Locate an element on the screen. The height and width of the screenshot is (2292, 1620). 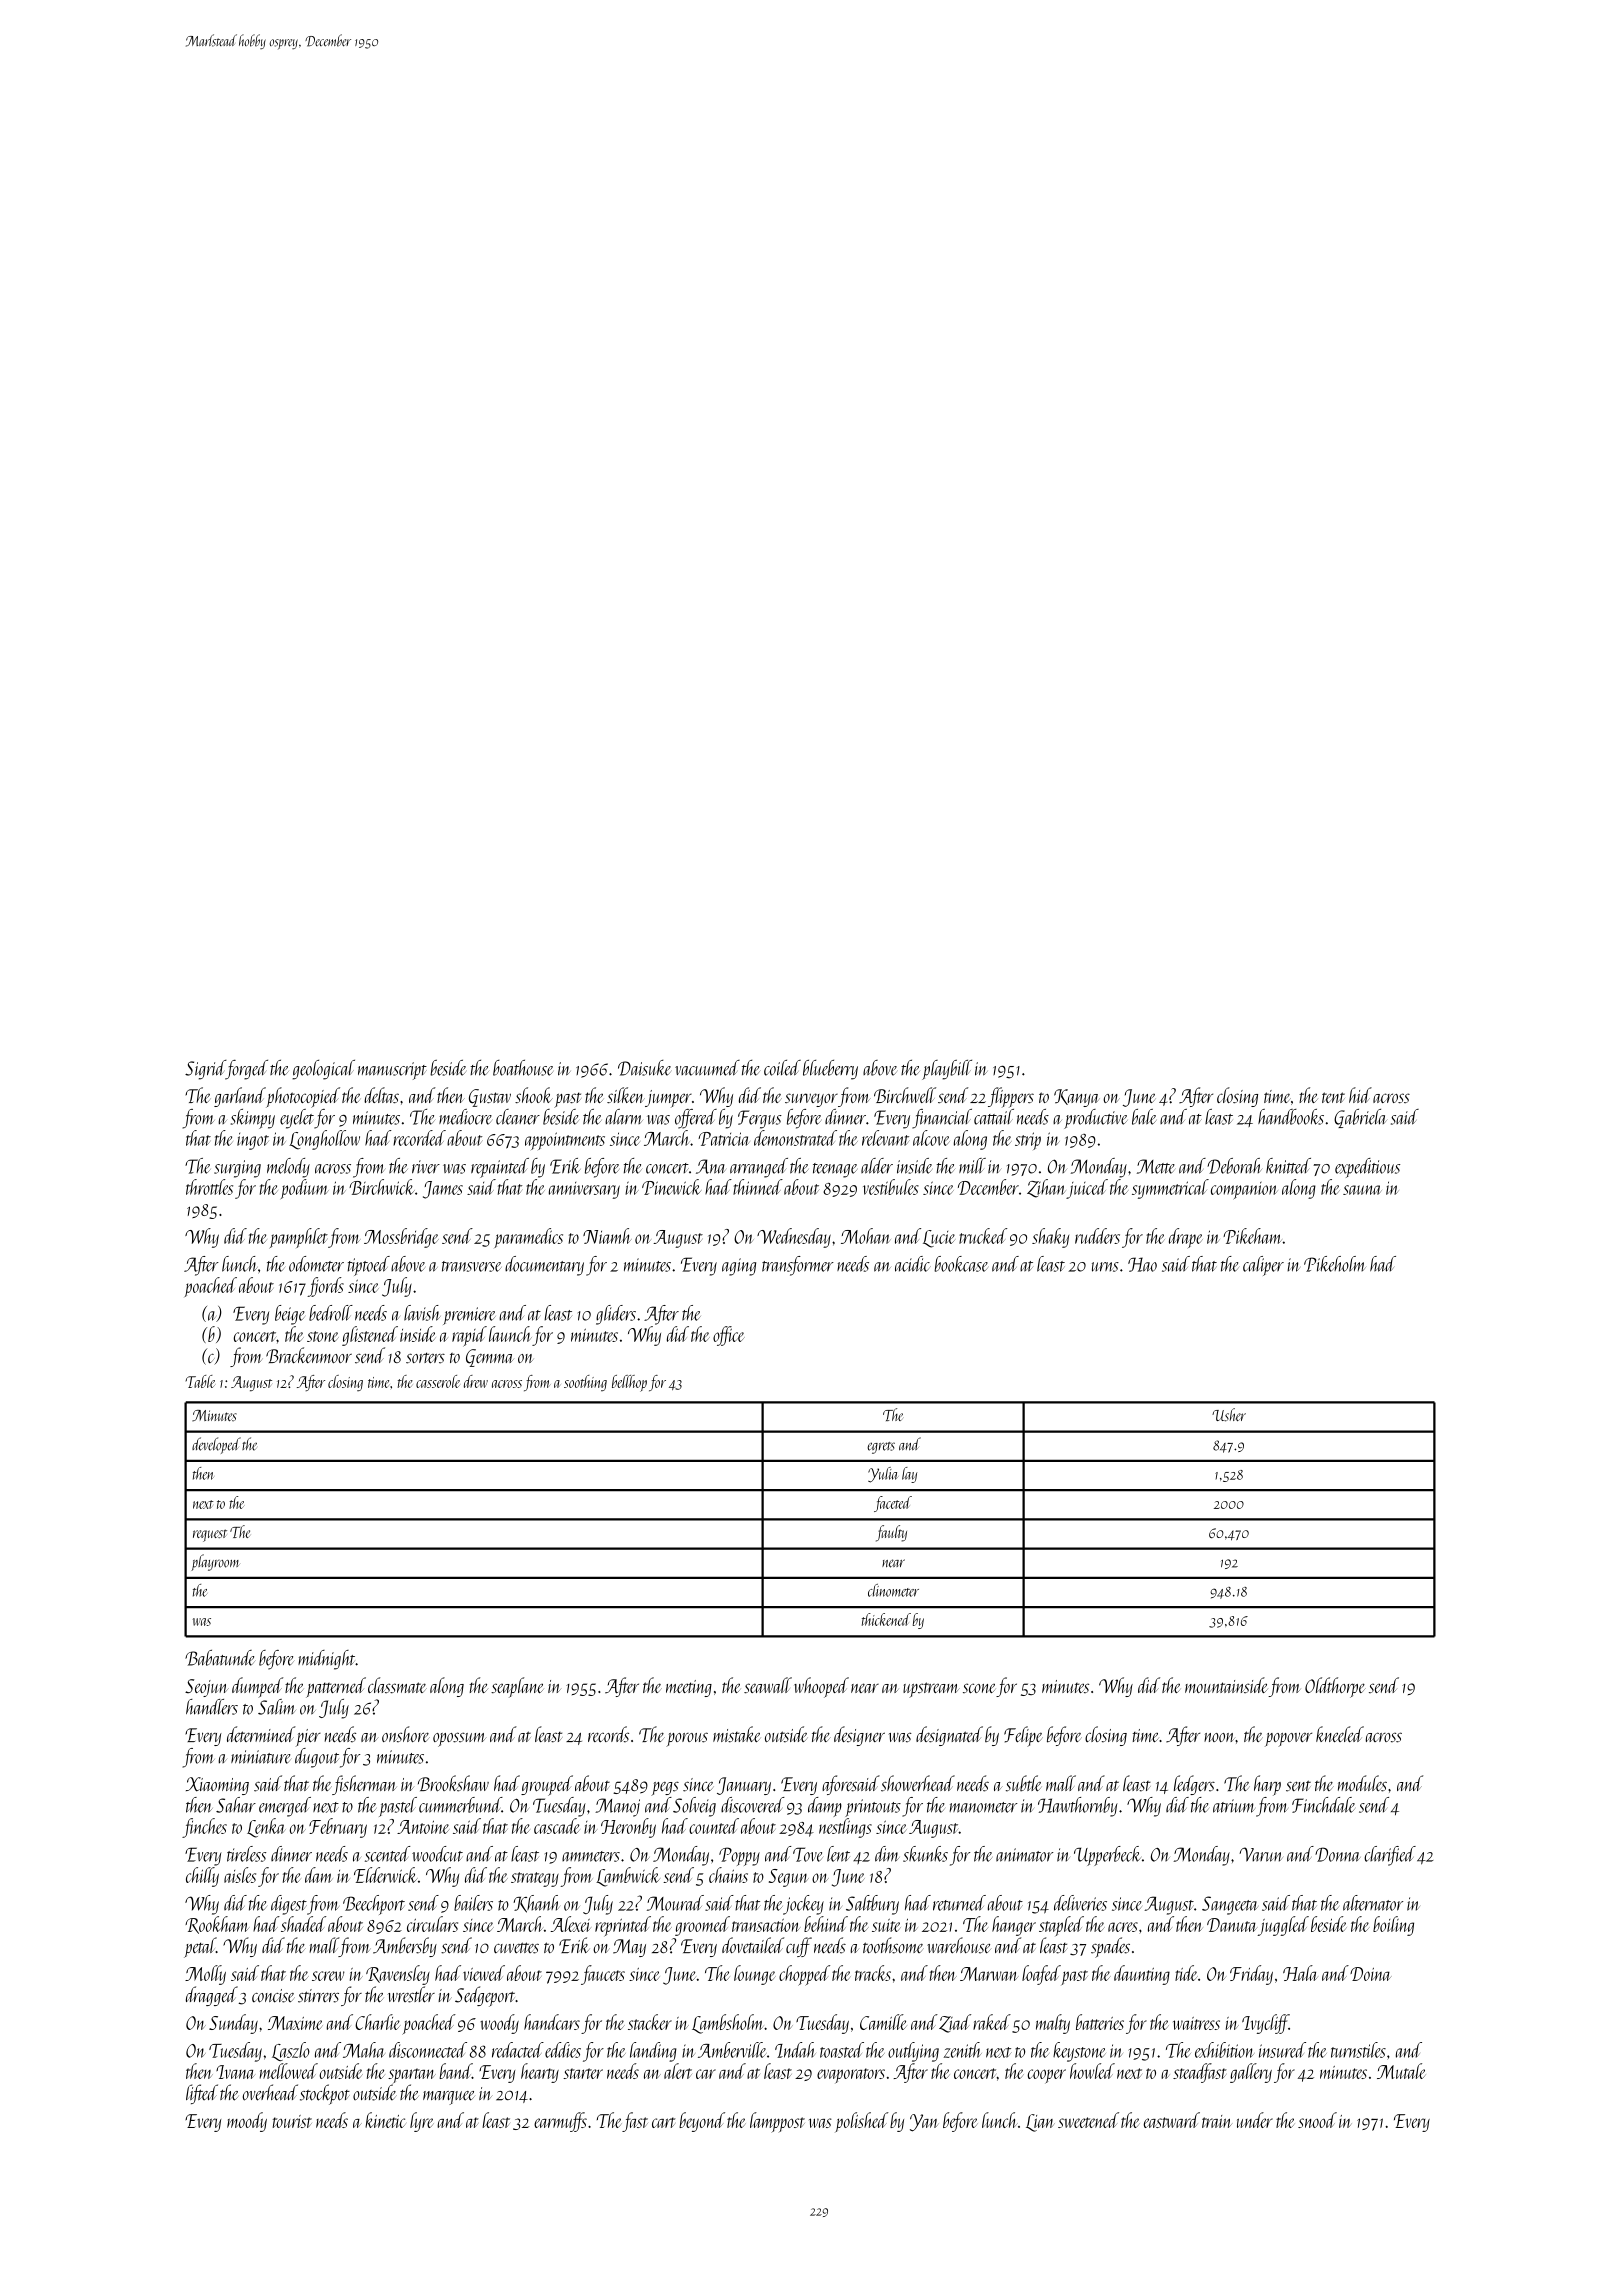
boathouse is located at coordinates (523, 1068).
